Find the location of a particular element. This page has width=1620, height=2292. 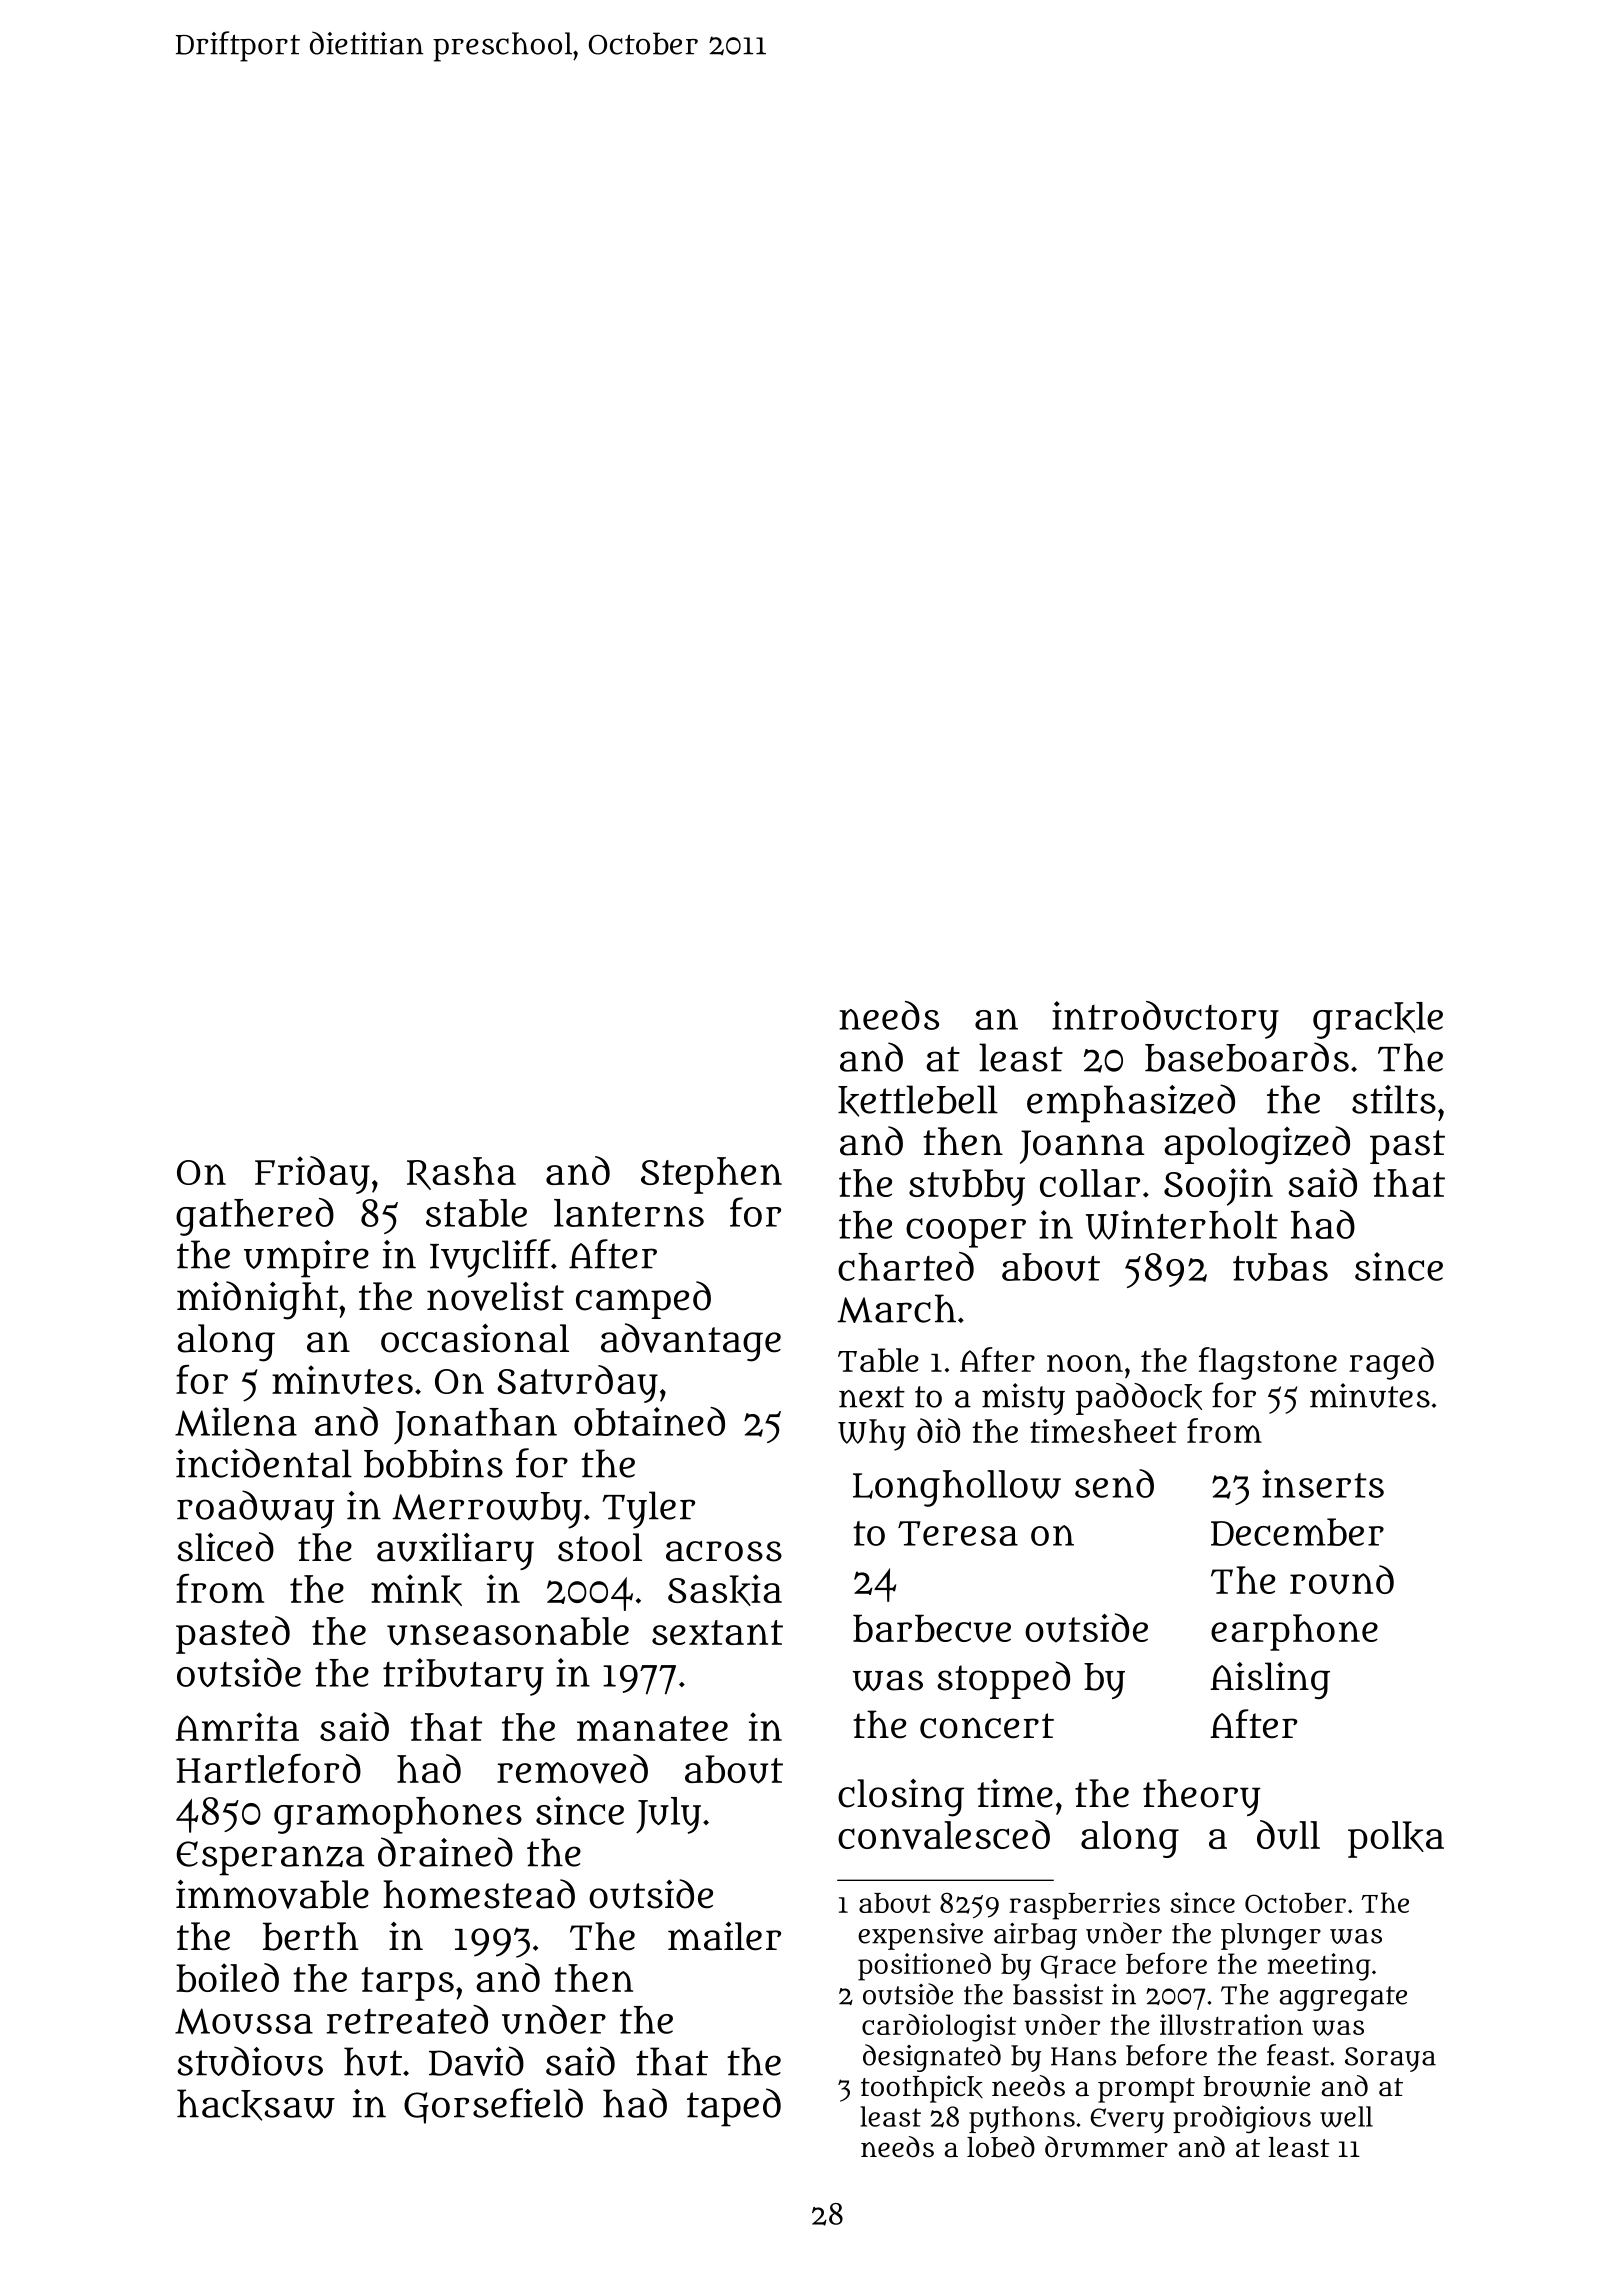

introductory is located at coordinates (1165, 1020).
